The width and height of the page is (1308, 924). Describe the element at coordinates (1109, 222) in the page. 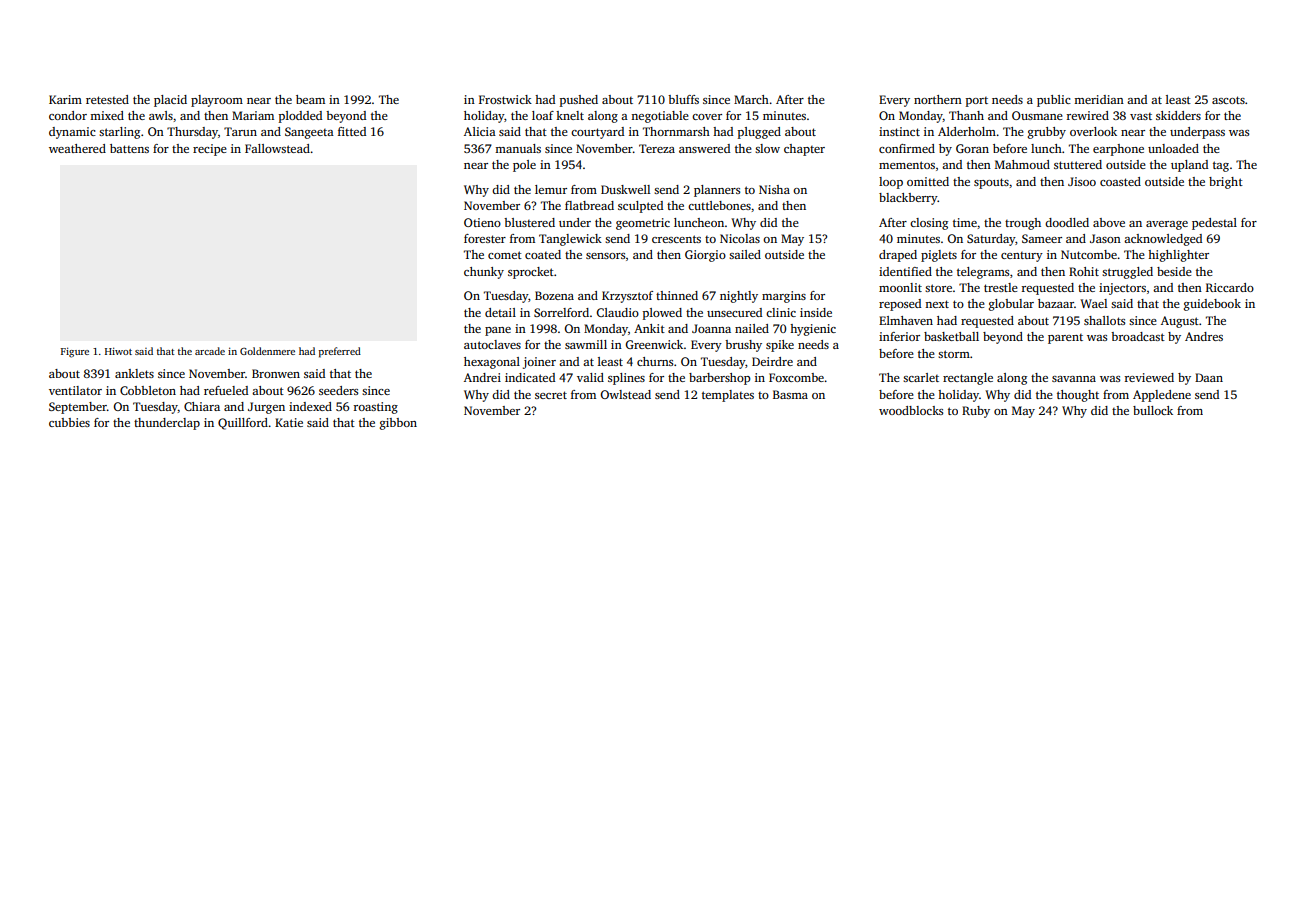

I see `above` at that location.
